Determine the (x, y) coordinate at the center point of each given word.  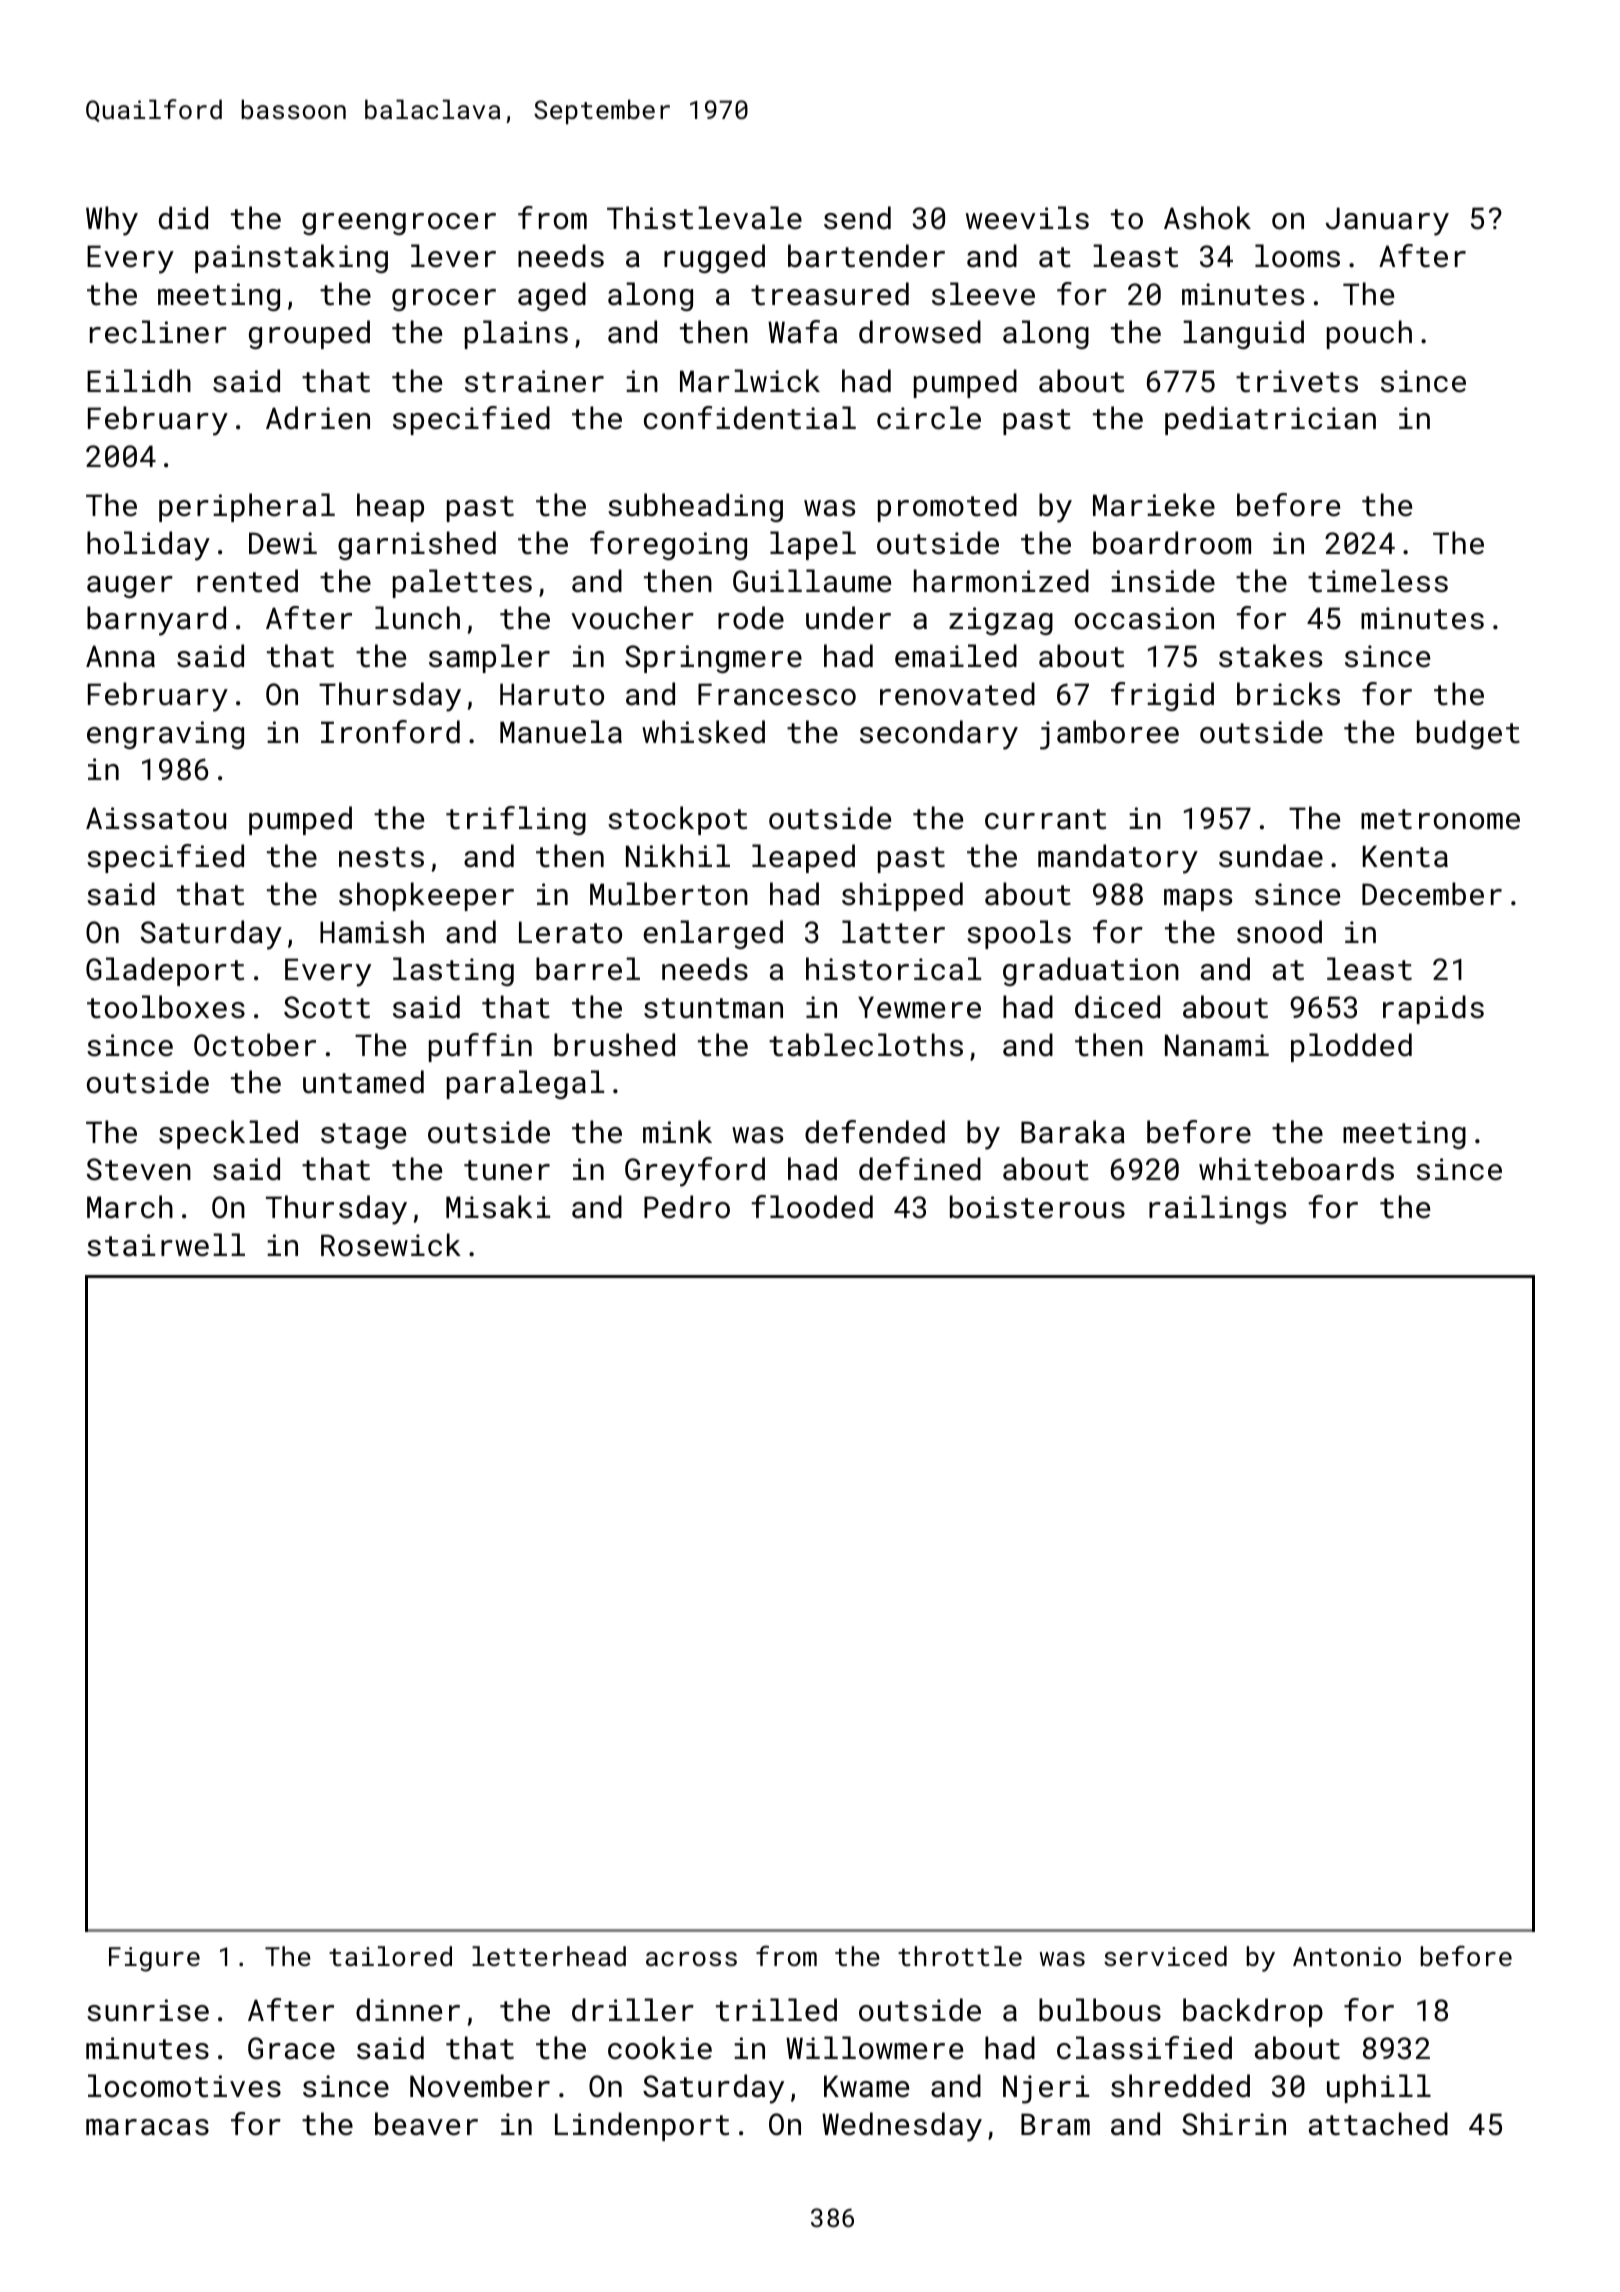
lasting (453, 971)
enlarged (713, 934)
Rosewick (391, 1245)
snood (1279, 932)
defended (875, 1132)
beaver (426, 2124)
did (183, 218)
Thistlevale (704, 218)
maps (1198, 900)
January (1387, 221)
